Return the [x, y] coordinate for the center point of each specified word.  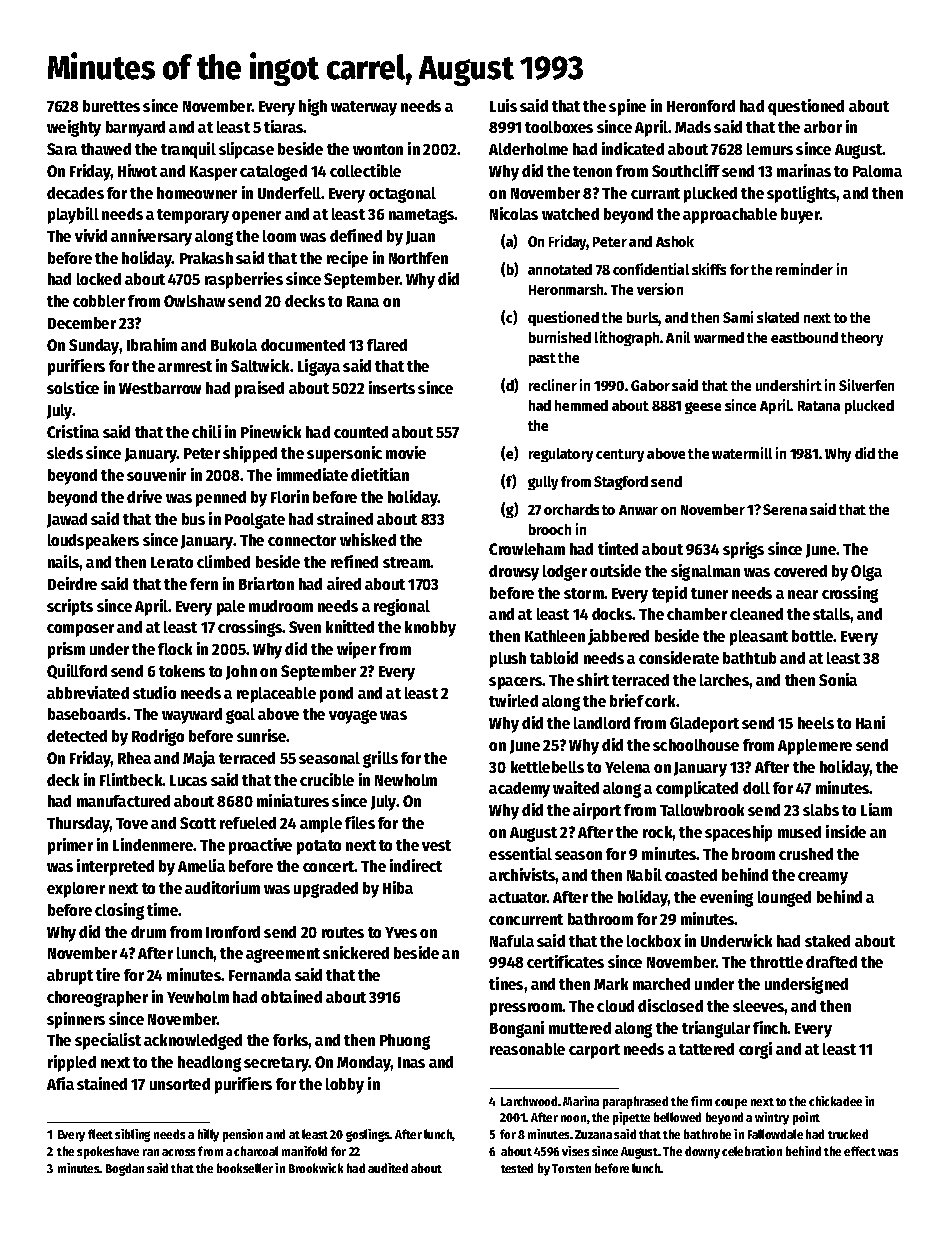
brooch [550, 529]
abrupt [70, 977]
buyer [800, 216]
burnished [560, 337]
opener [256, 217]
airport [597, 811]
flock [175, 649]
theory [862, 339]
